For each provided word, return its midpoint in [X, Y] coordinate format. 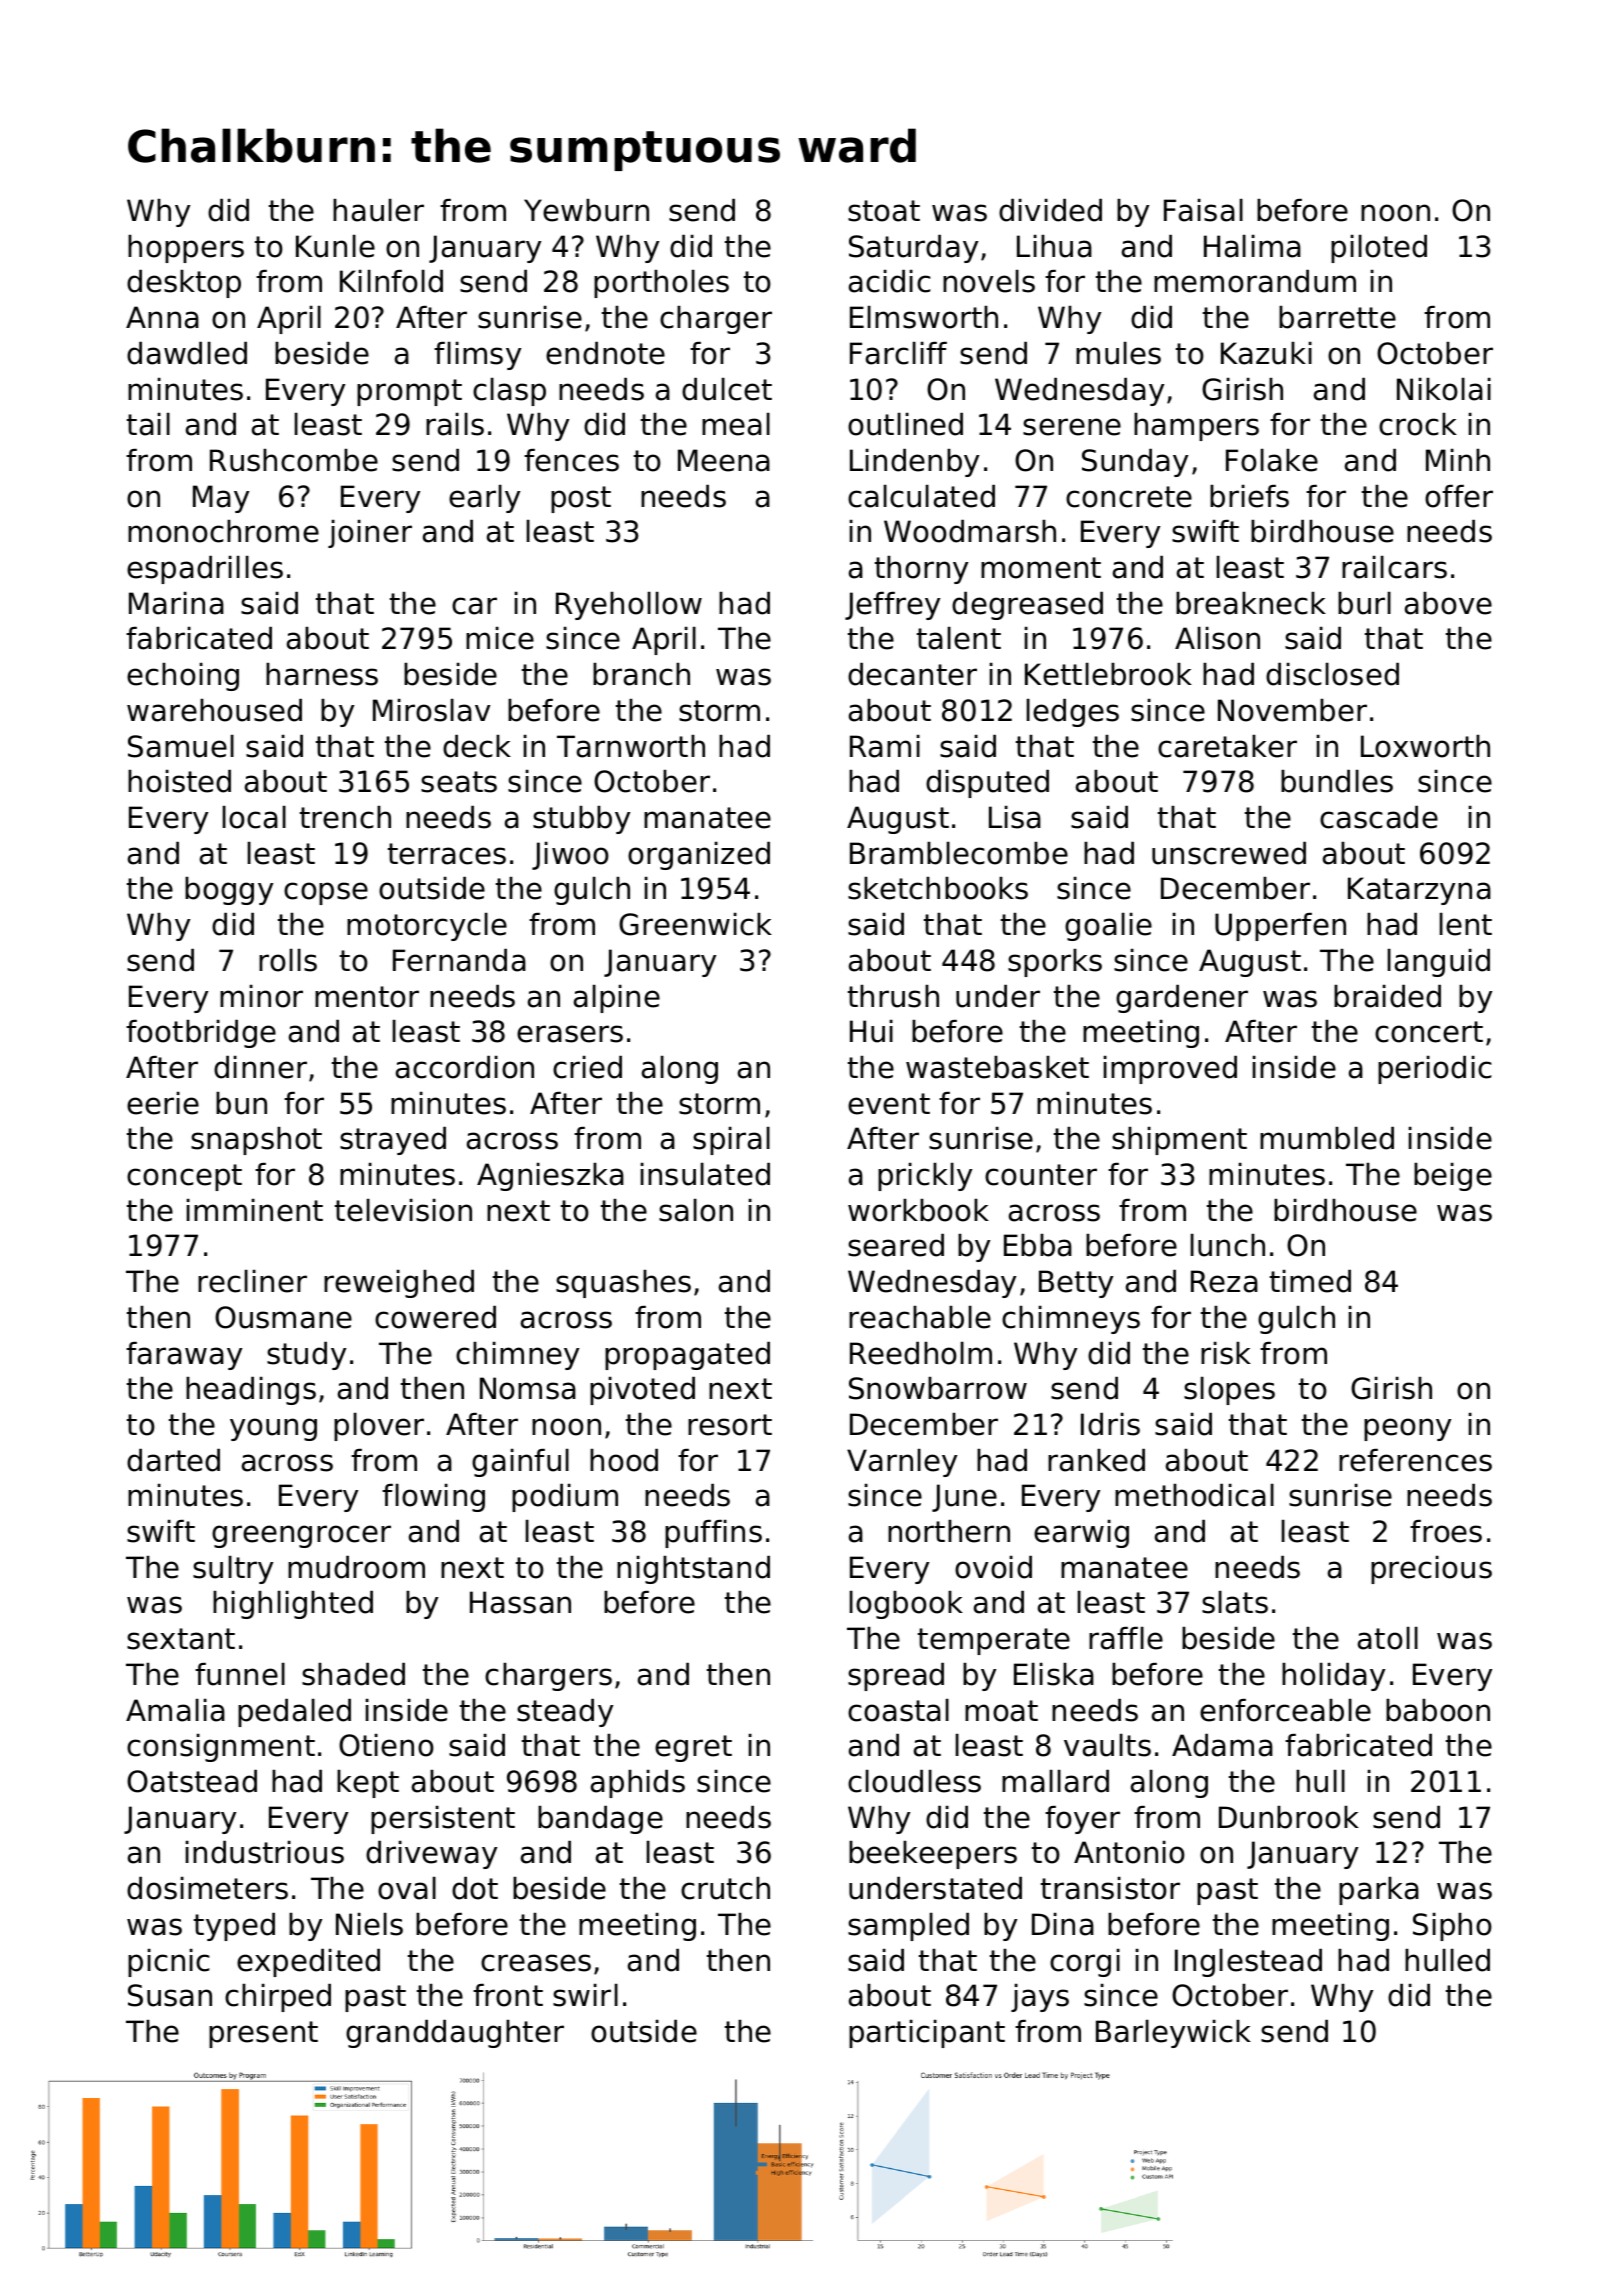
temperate [994, 1641]
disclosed [1332, 674]
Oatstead [192, 1781]
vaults [1107, 1745]
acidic [890, 281]
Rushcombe [294, 460]
